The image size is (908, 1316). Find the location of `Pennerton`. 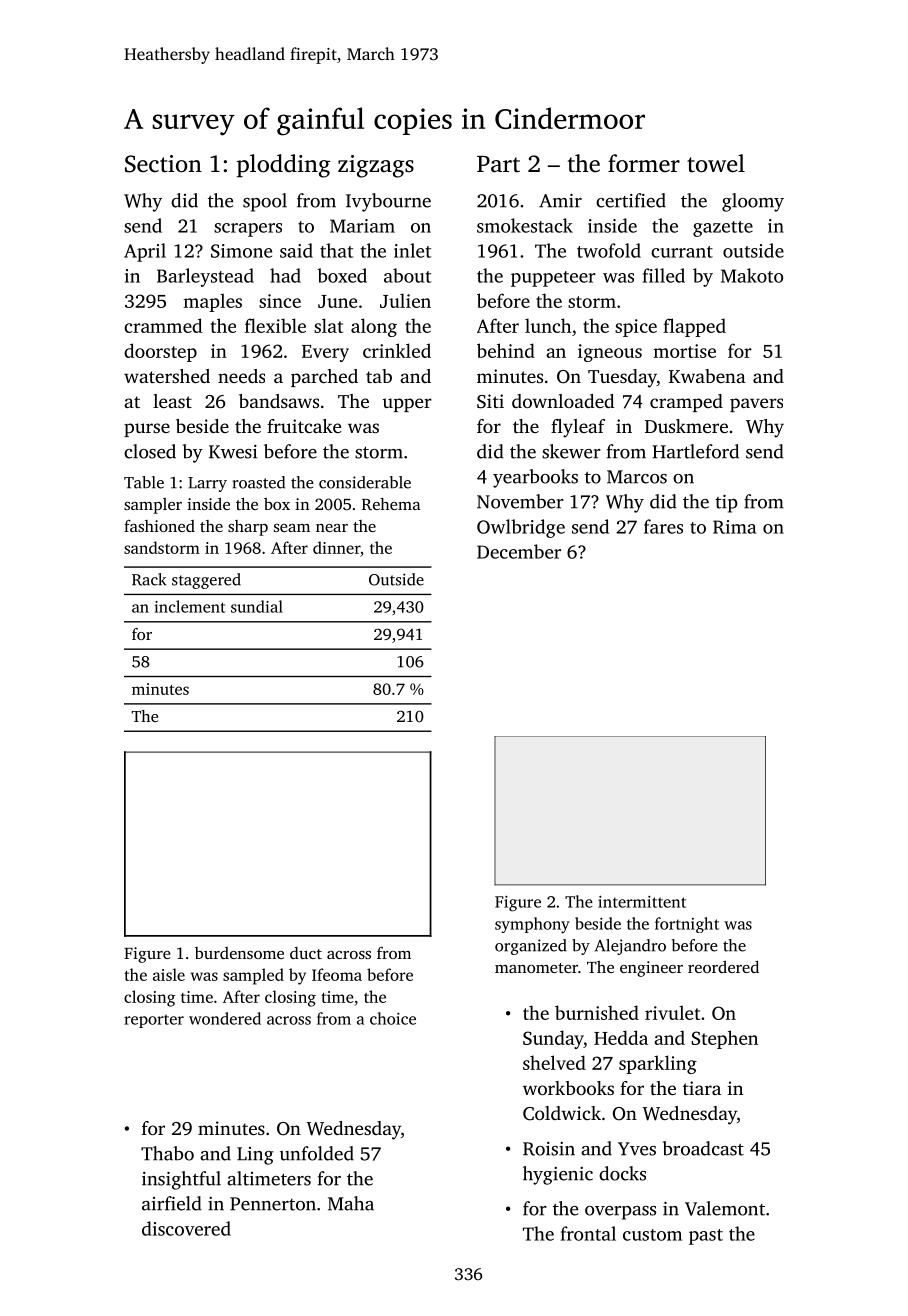

Pennerton is located at coordinates (273, 1204).
